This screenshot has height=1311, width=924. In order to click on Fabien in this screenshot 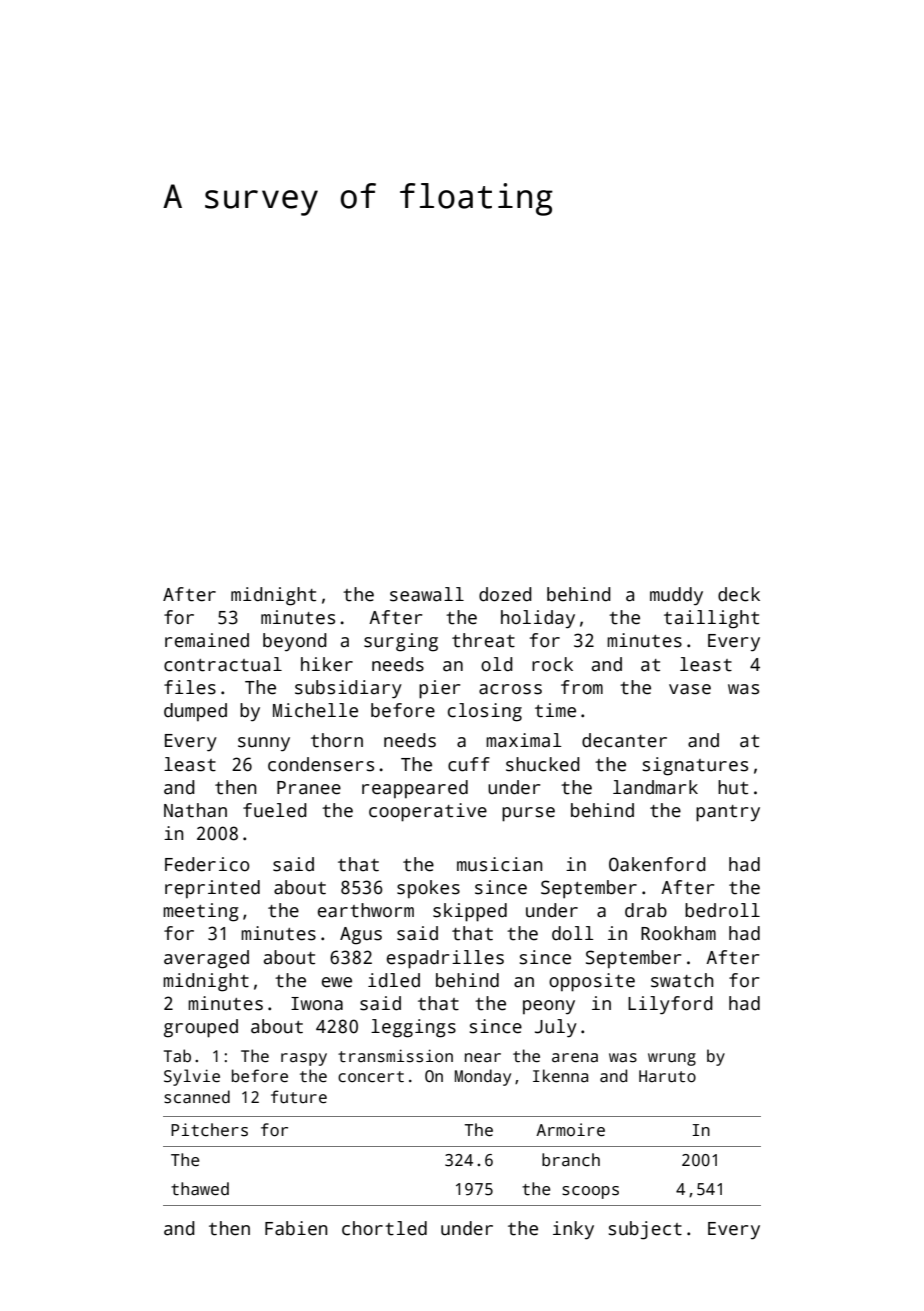, I will do `click(296, 1228)`.
